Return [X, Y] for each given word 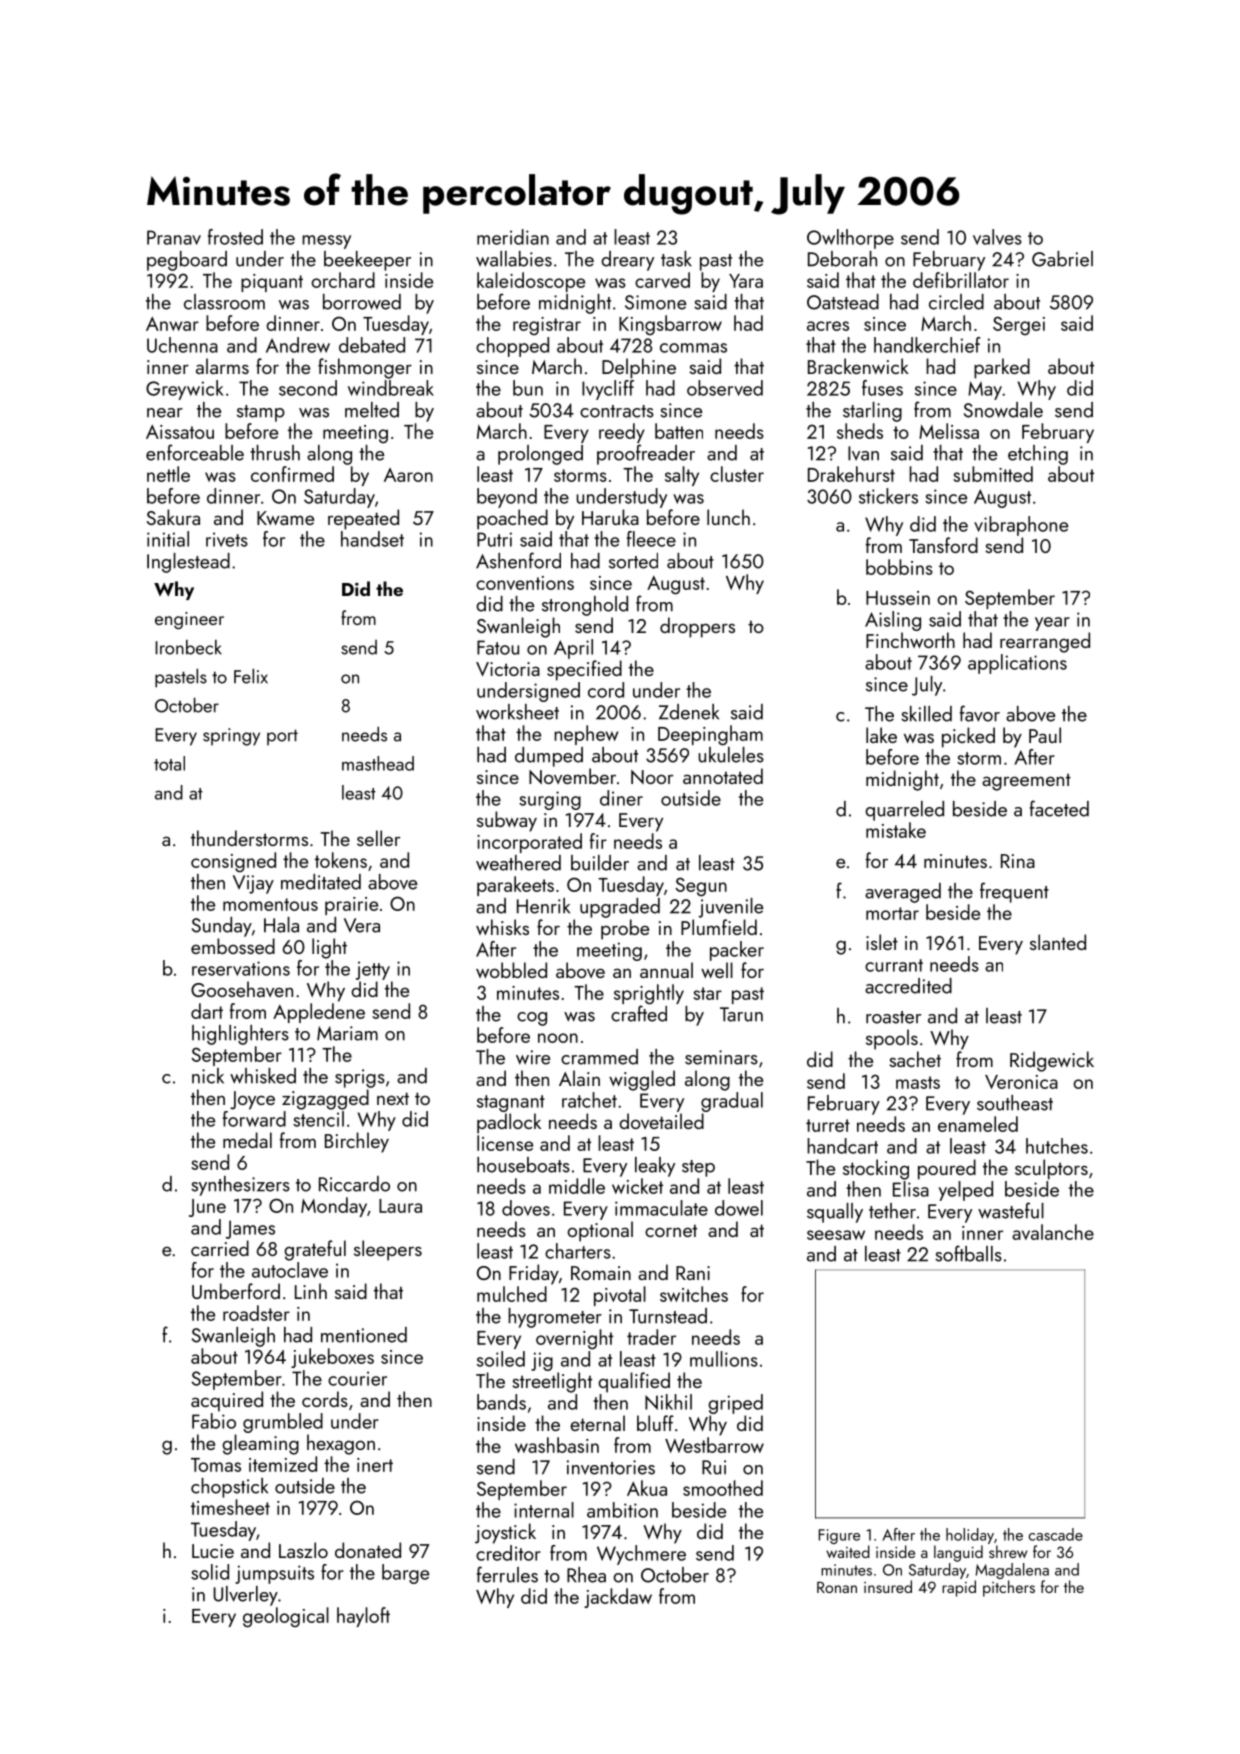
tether [892, 1211]
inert [375, 1465]
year [1052, 624]
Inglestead [188, 563]
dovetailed [661, 1121]
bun [528, 388]
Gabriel [1062, 259]
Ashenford [518, 560]
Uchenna [182, 345]
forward [254, 1119]
